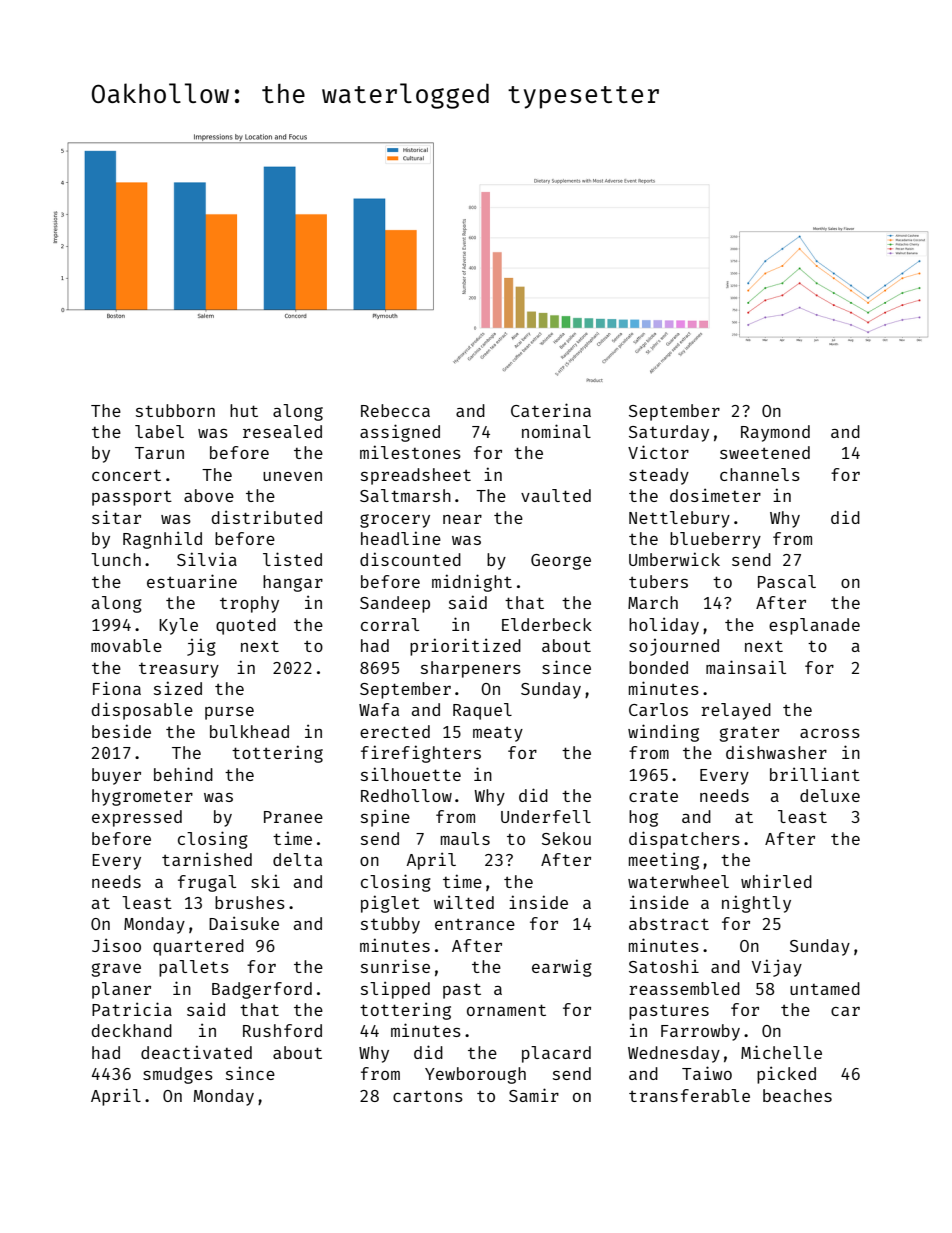  I want to click on deluxe, so click(830, 795).
